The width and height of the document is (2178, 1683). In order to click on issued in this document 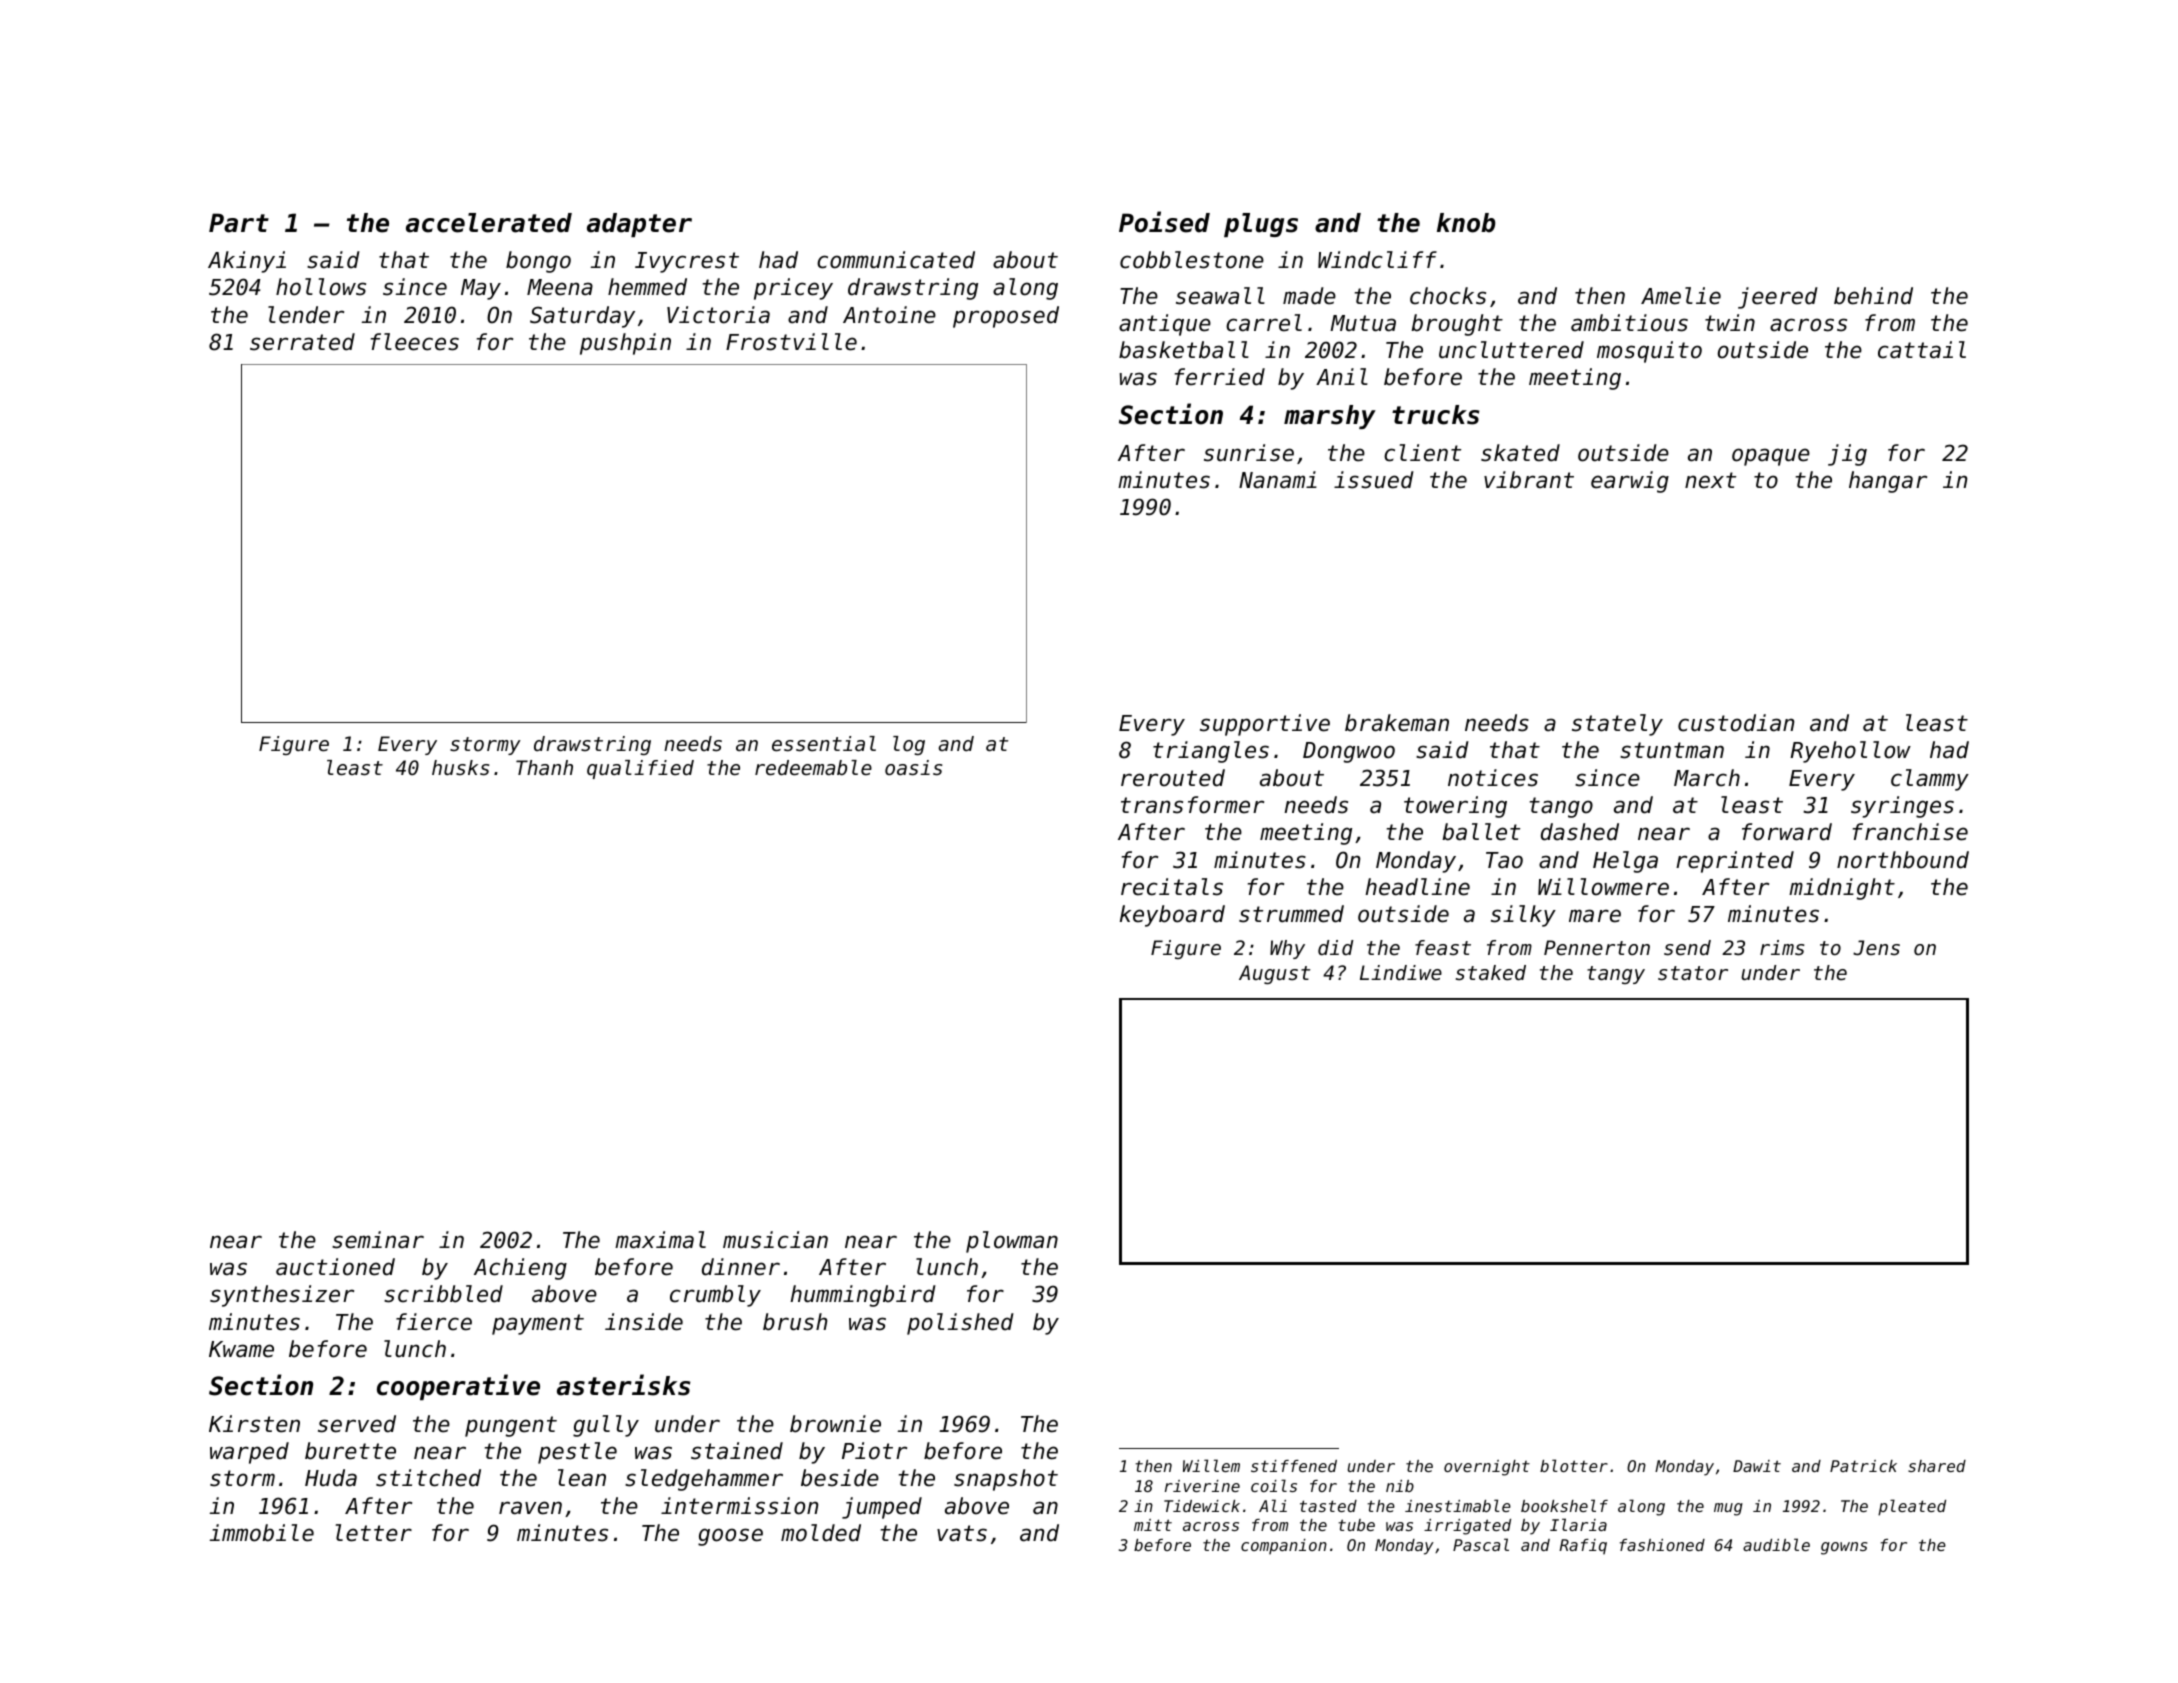, I will do `click(1374, 480)`.
